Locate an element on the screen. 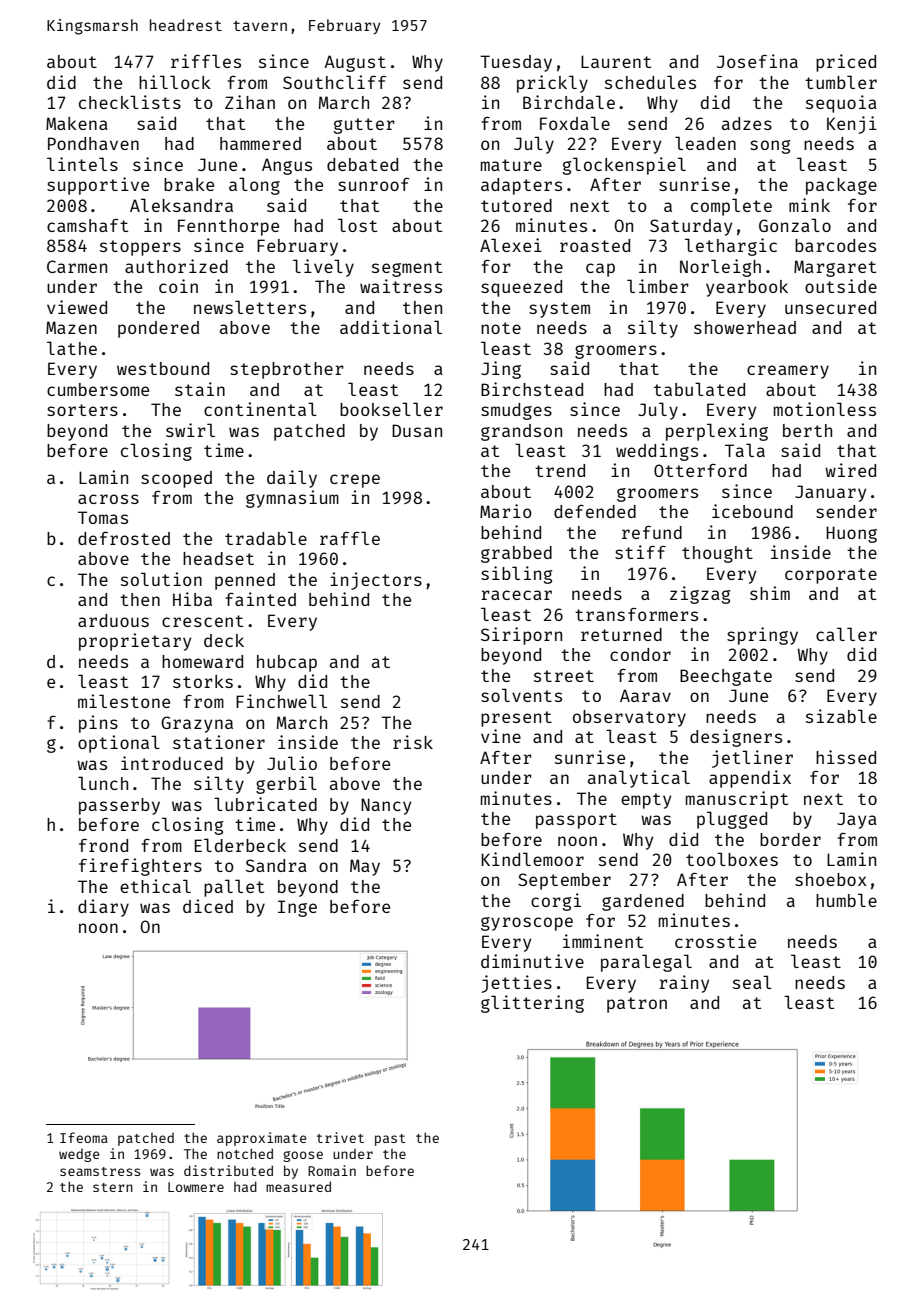  schedules is located at coordinates (650, 82).
